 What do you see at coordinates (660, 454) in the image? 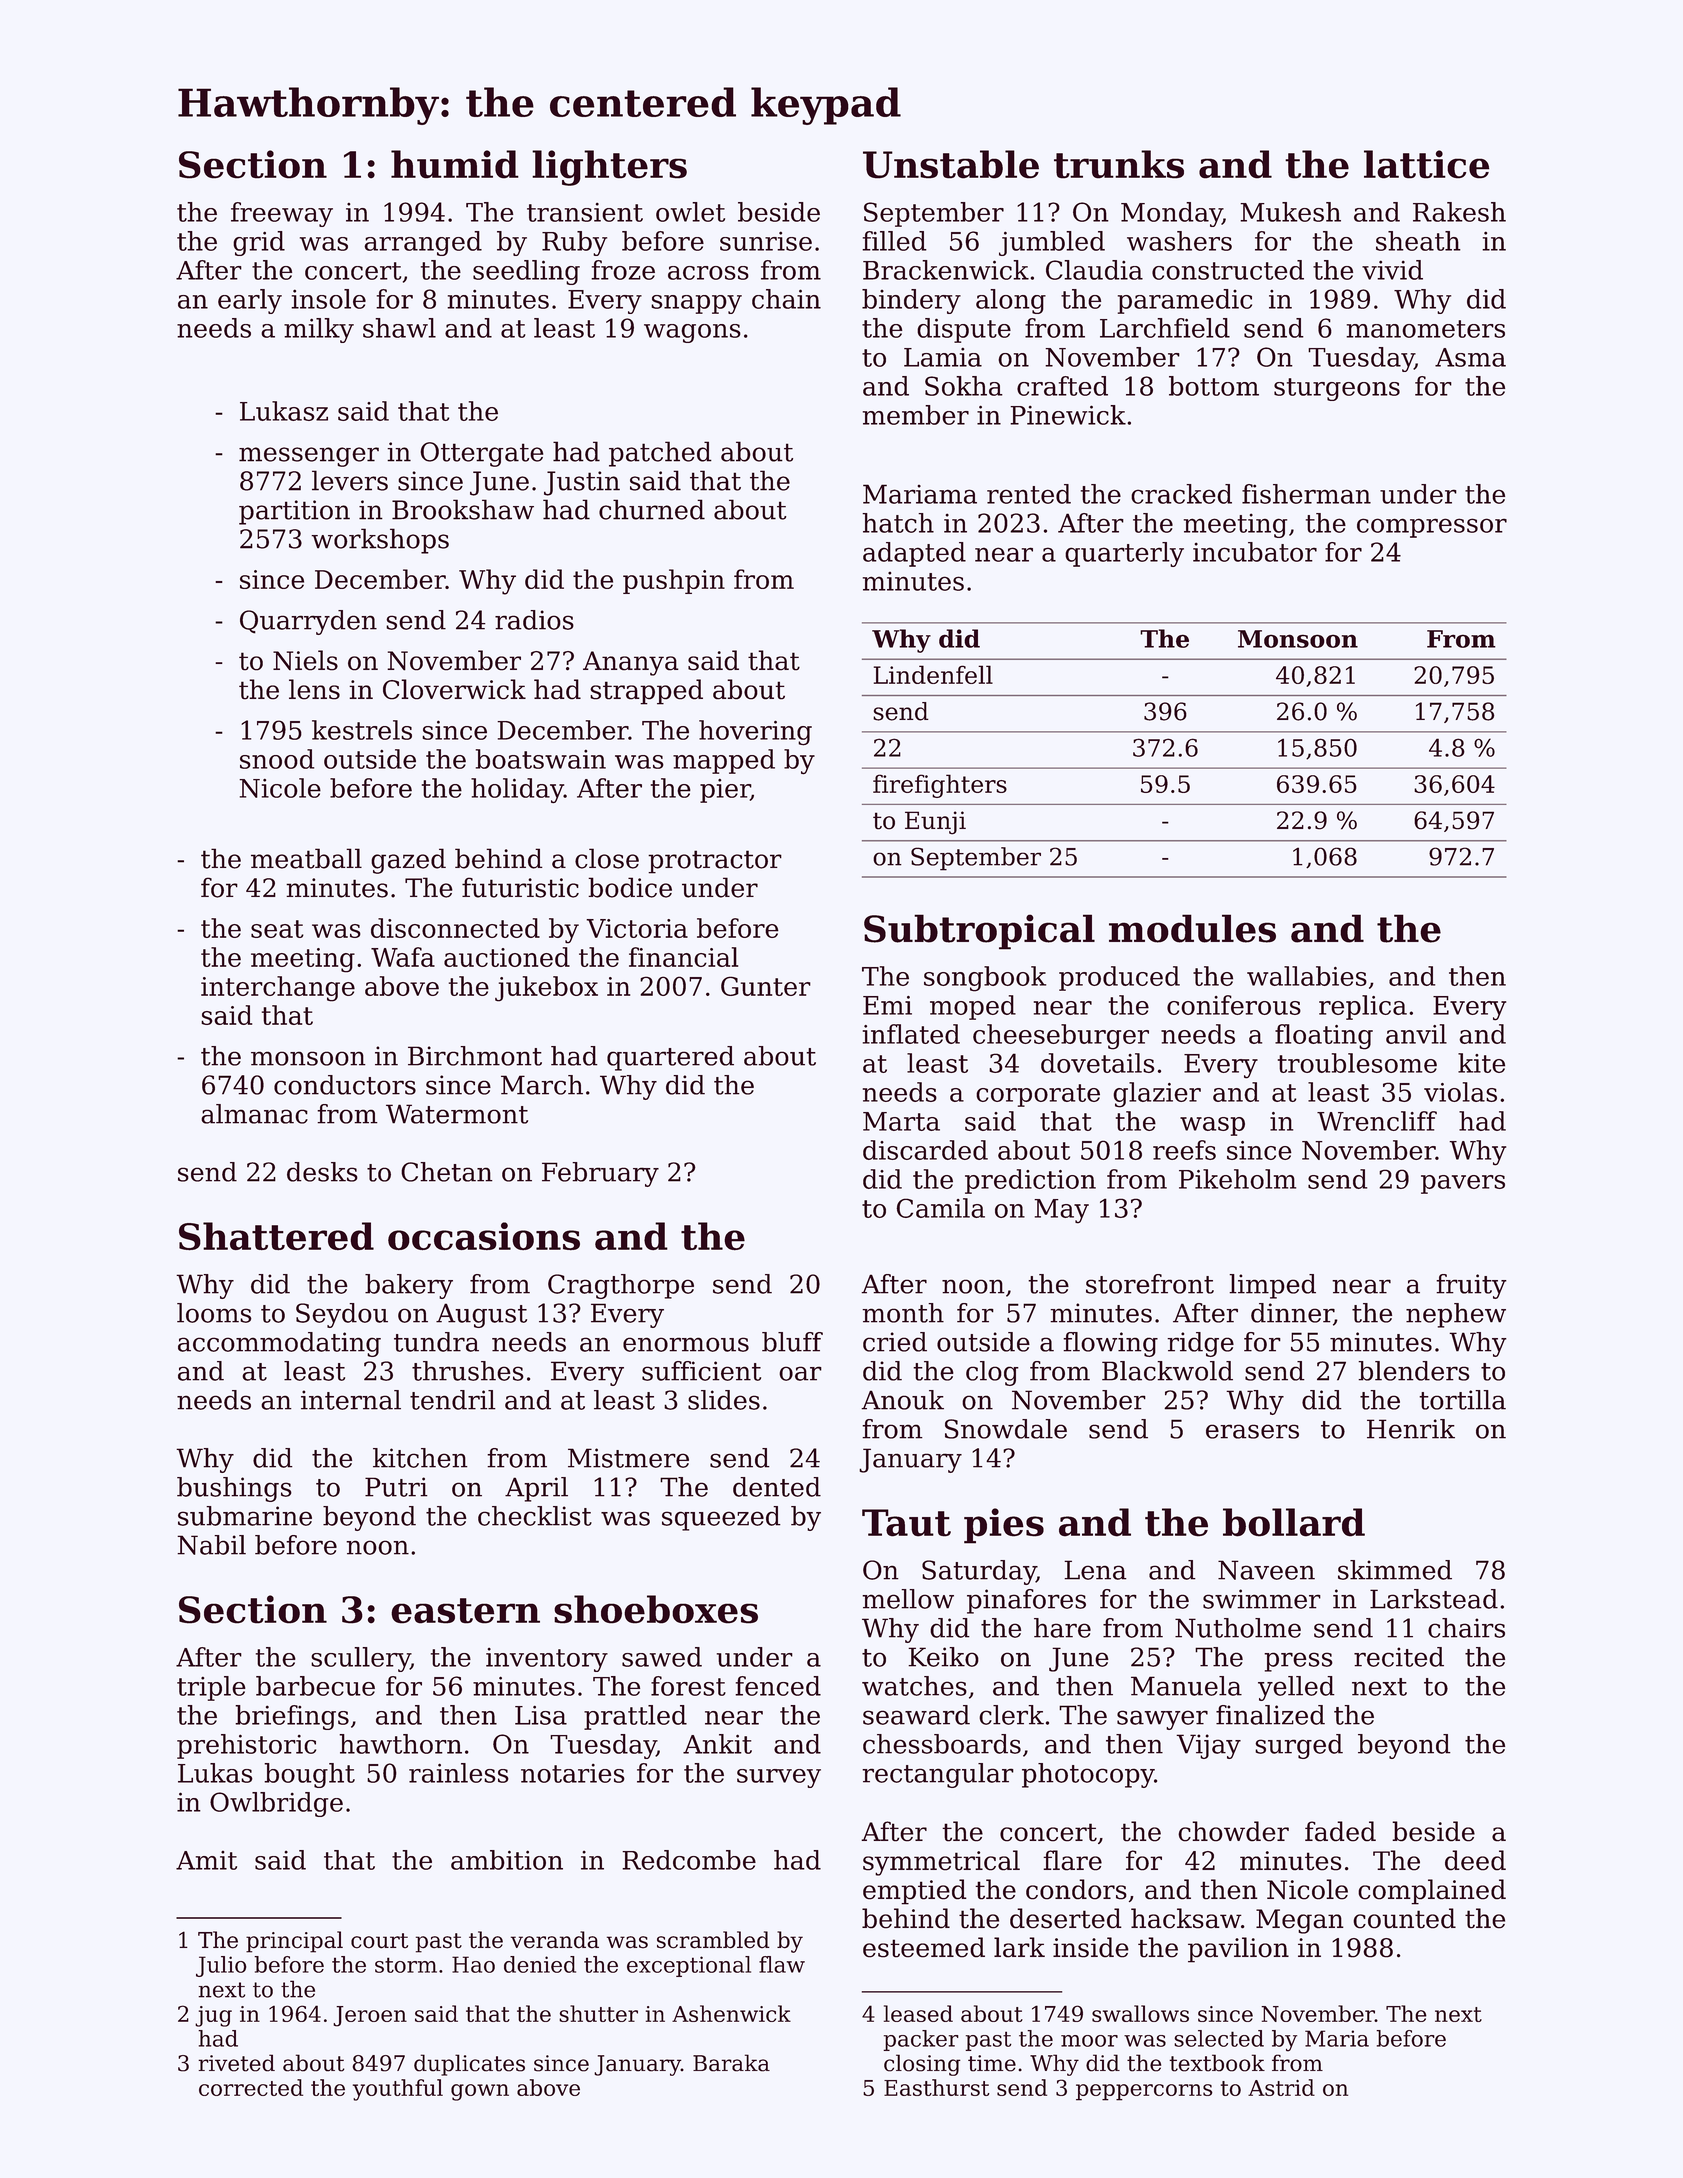
I see `patched` at bounding box center [660, 454].
